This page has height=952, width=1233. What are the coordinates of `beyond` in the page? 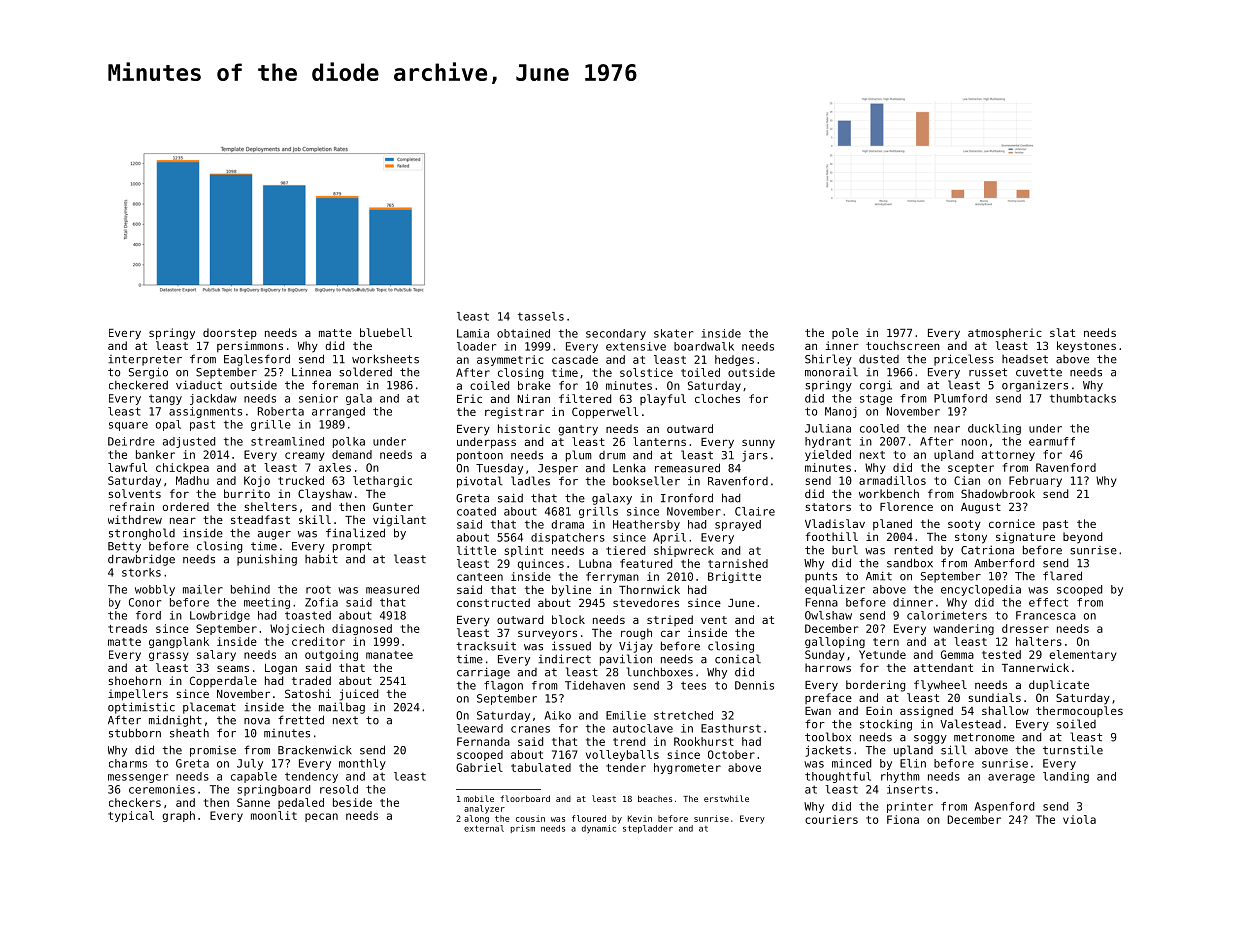 It's located at (1082, 538).
